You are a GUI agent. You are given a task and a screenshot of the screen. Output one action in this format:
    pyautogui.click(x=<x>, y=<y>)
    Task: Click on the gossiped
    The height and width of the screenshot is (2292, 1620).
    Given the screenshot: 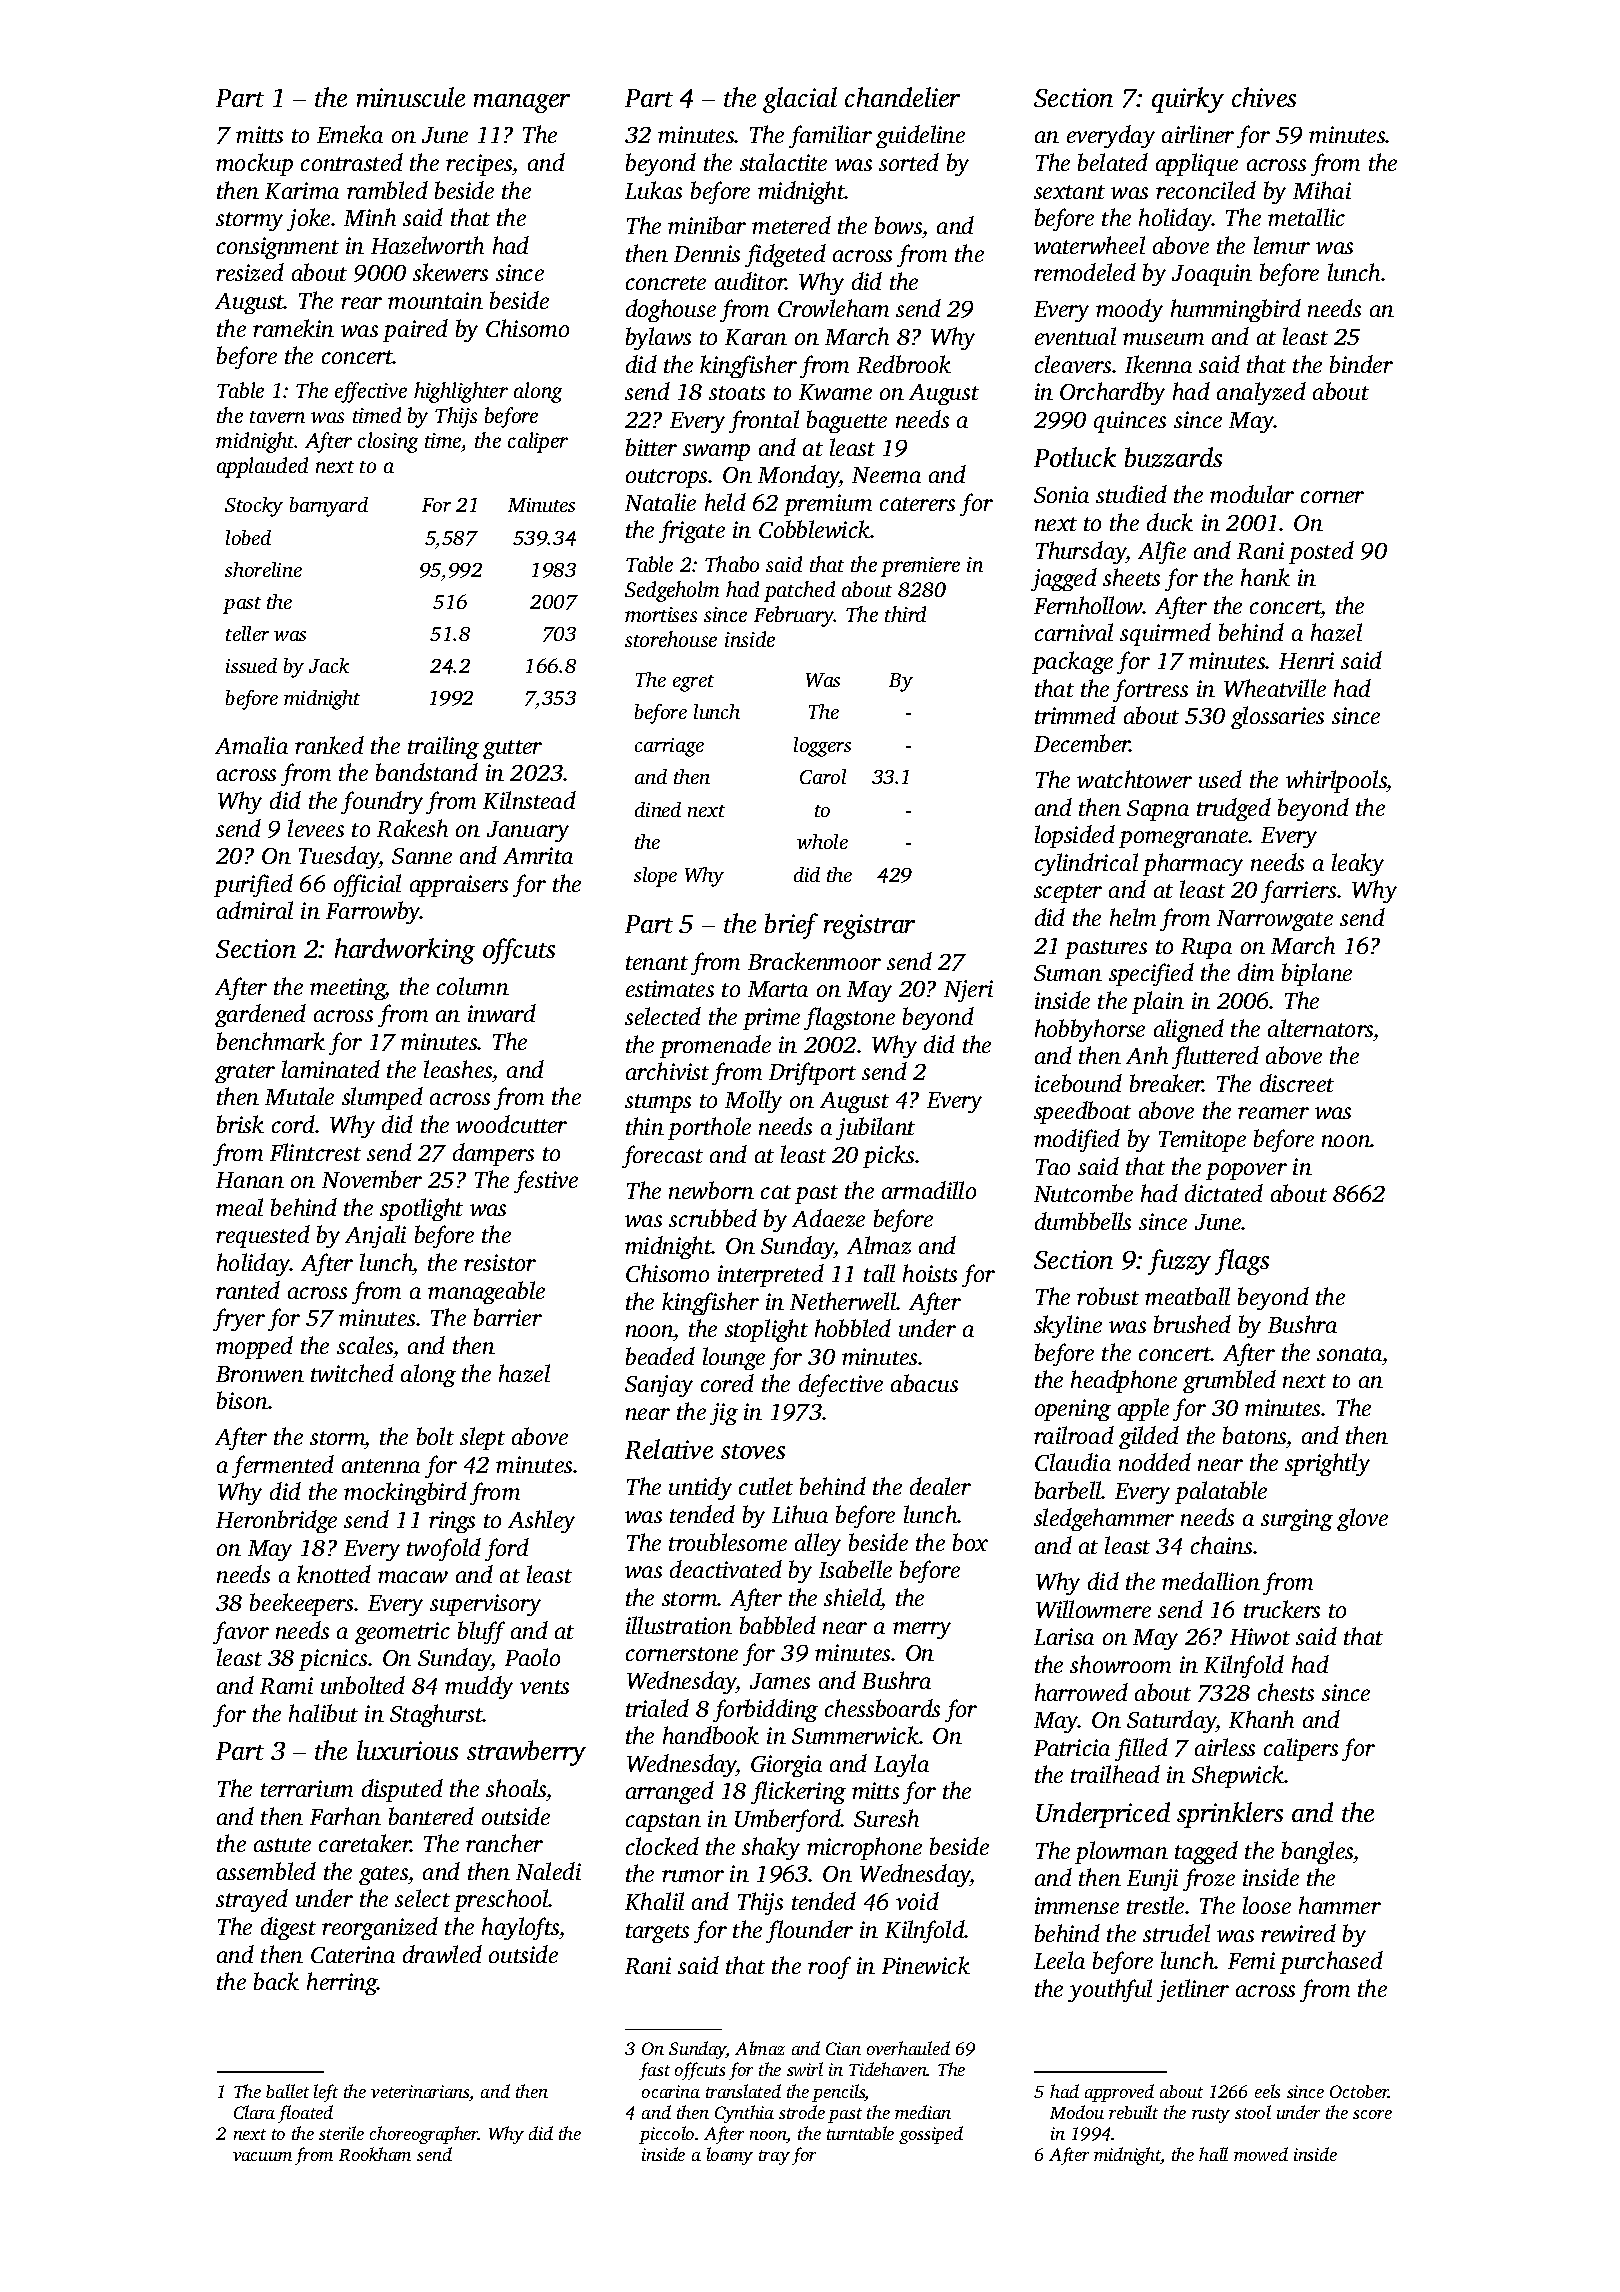 What is the action you would take?
    pyautogui.click(x=931, y=2135)
